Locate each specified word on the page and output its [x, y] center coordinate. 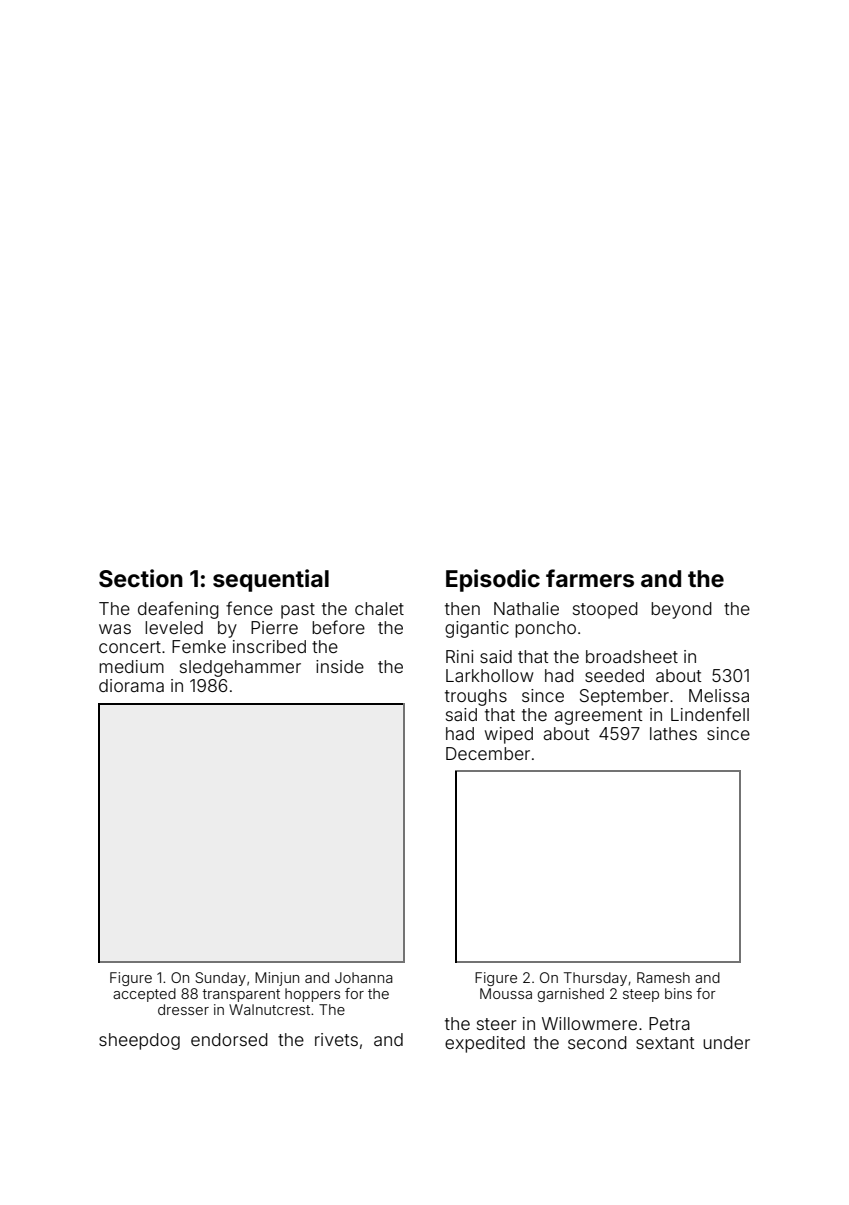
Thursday [595, 979]
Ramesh [663, 977]
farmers [590, 578]
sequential [271, 580]
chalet [379, 608]
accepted [144, 995]
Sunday [220, 979]
